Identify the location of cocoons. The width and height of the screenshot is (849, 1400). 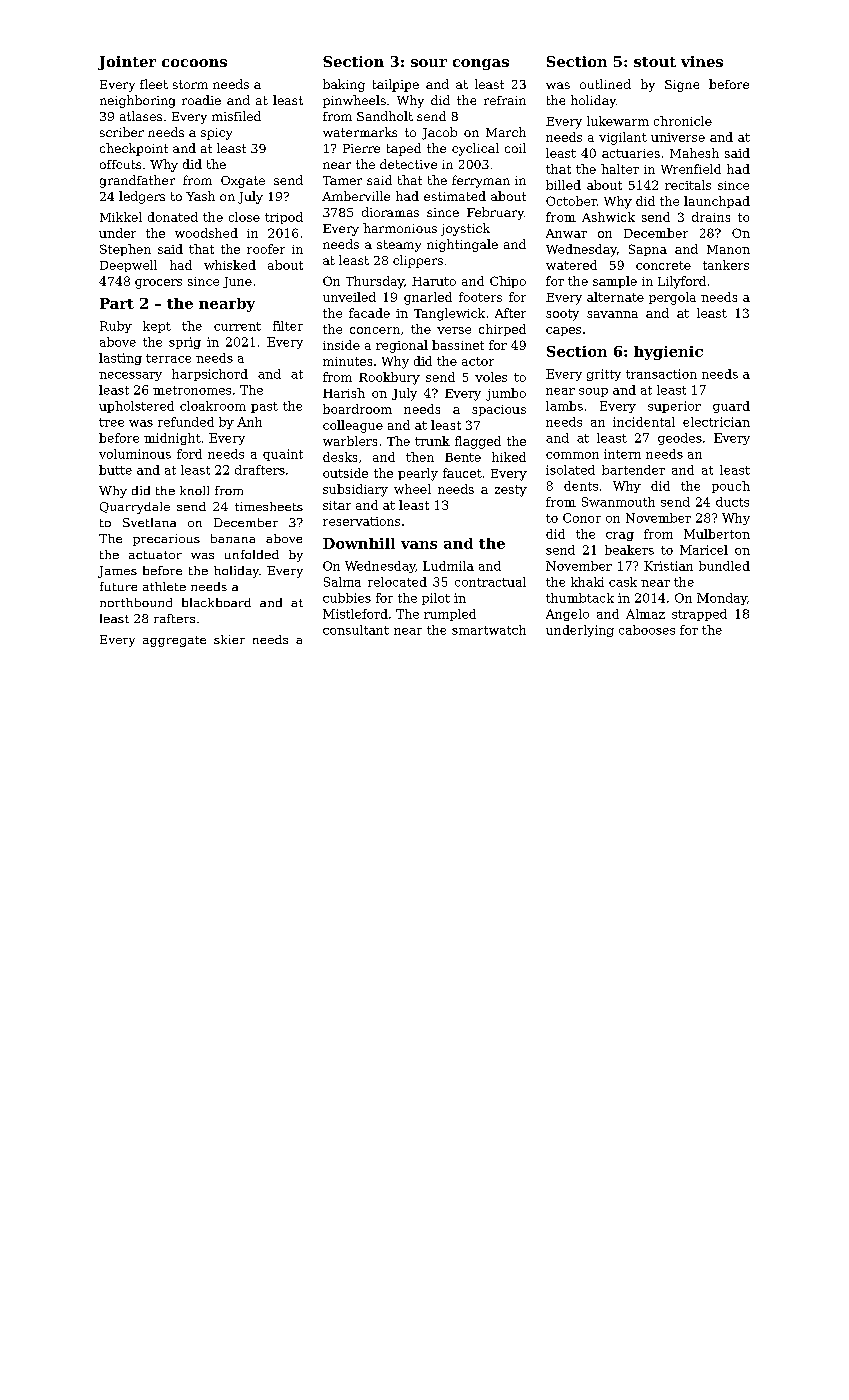
(194, 63).
